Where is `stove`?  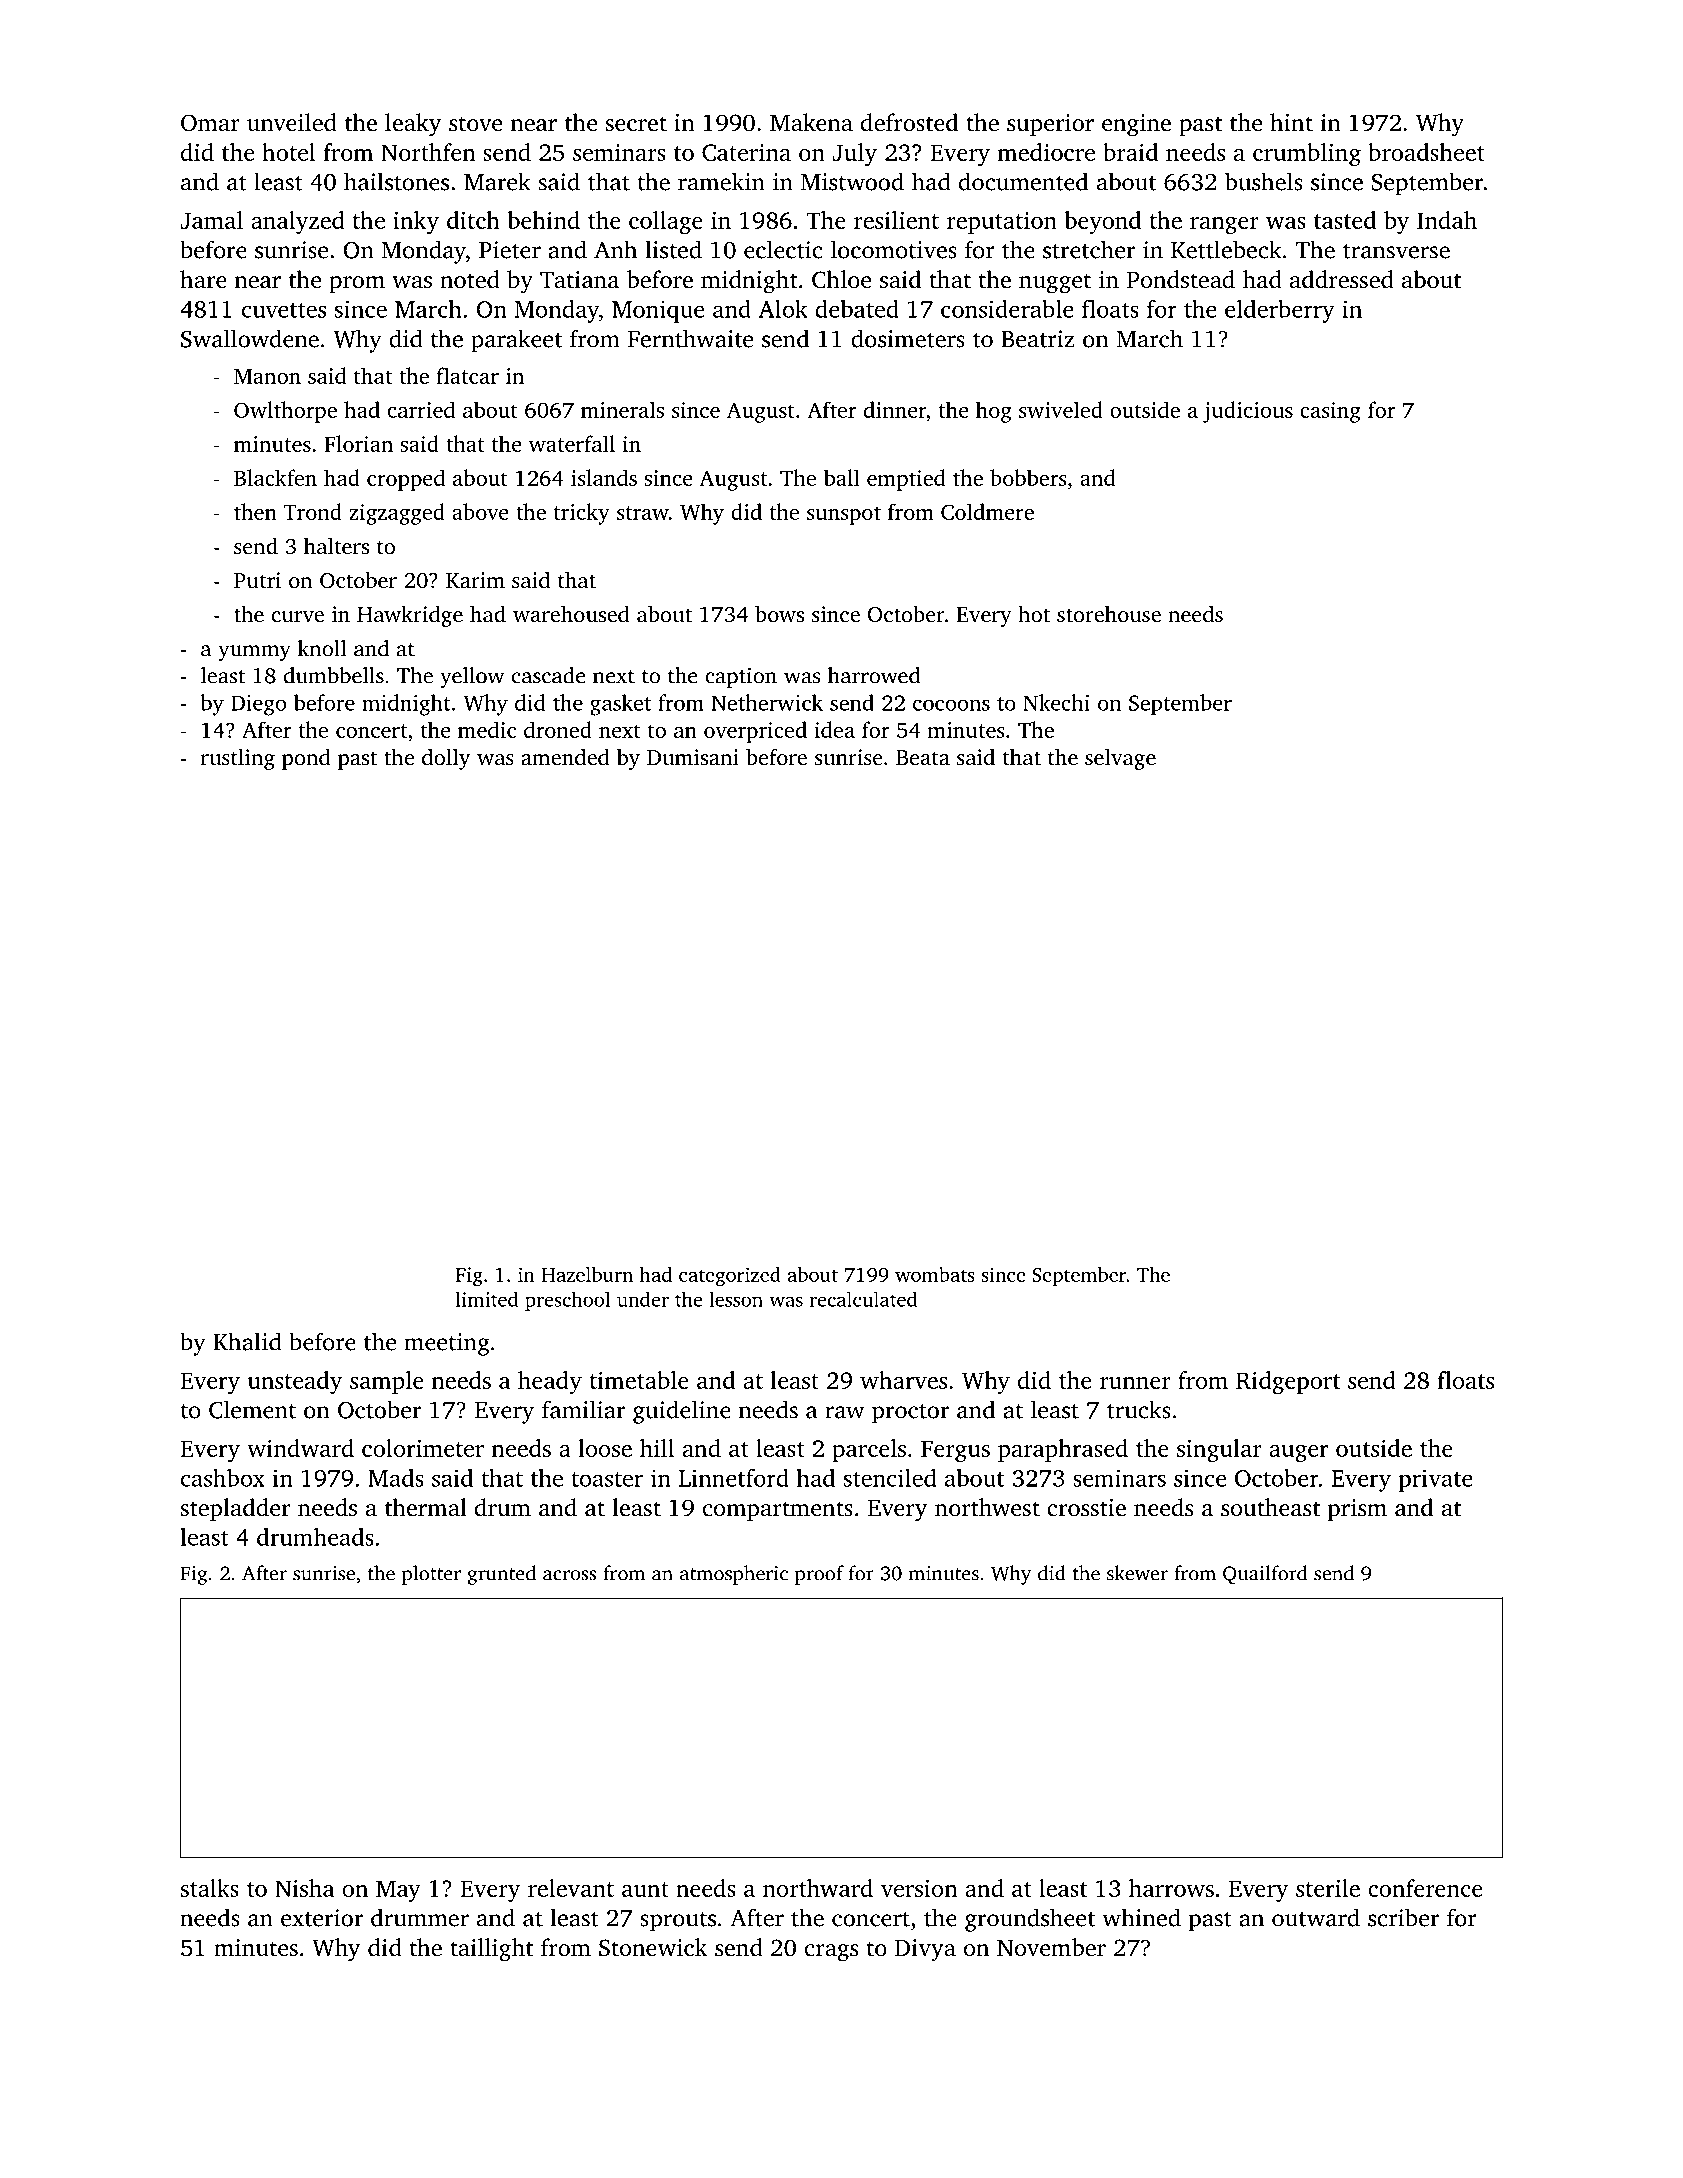 stove is located at coordinates (475, 124).
